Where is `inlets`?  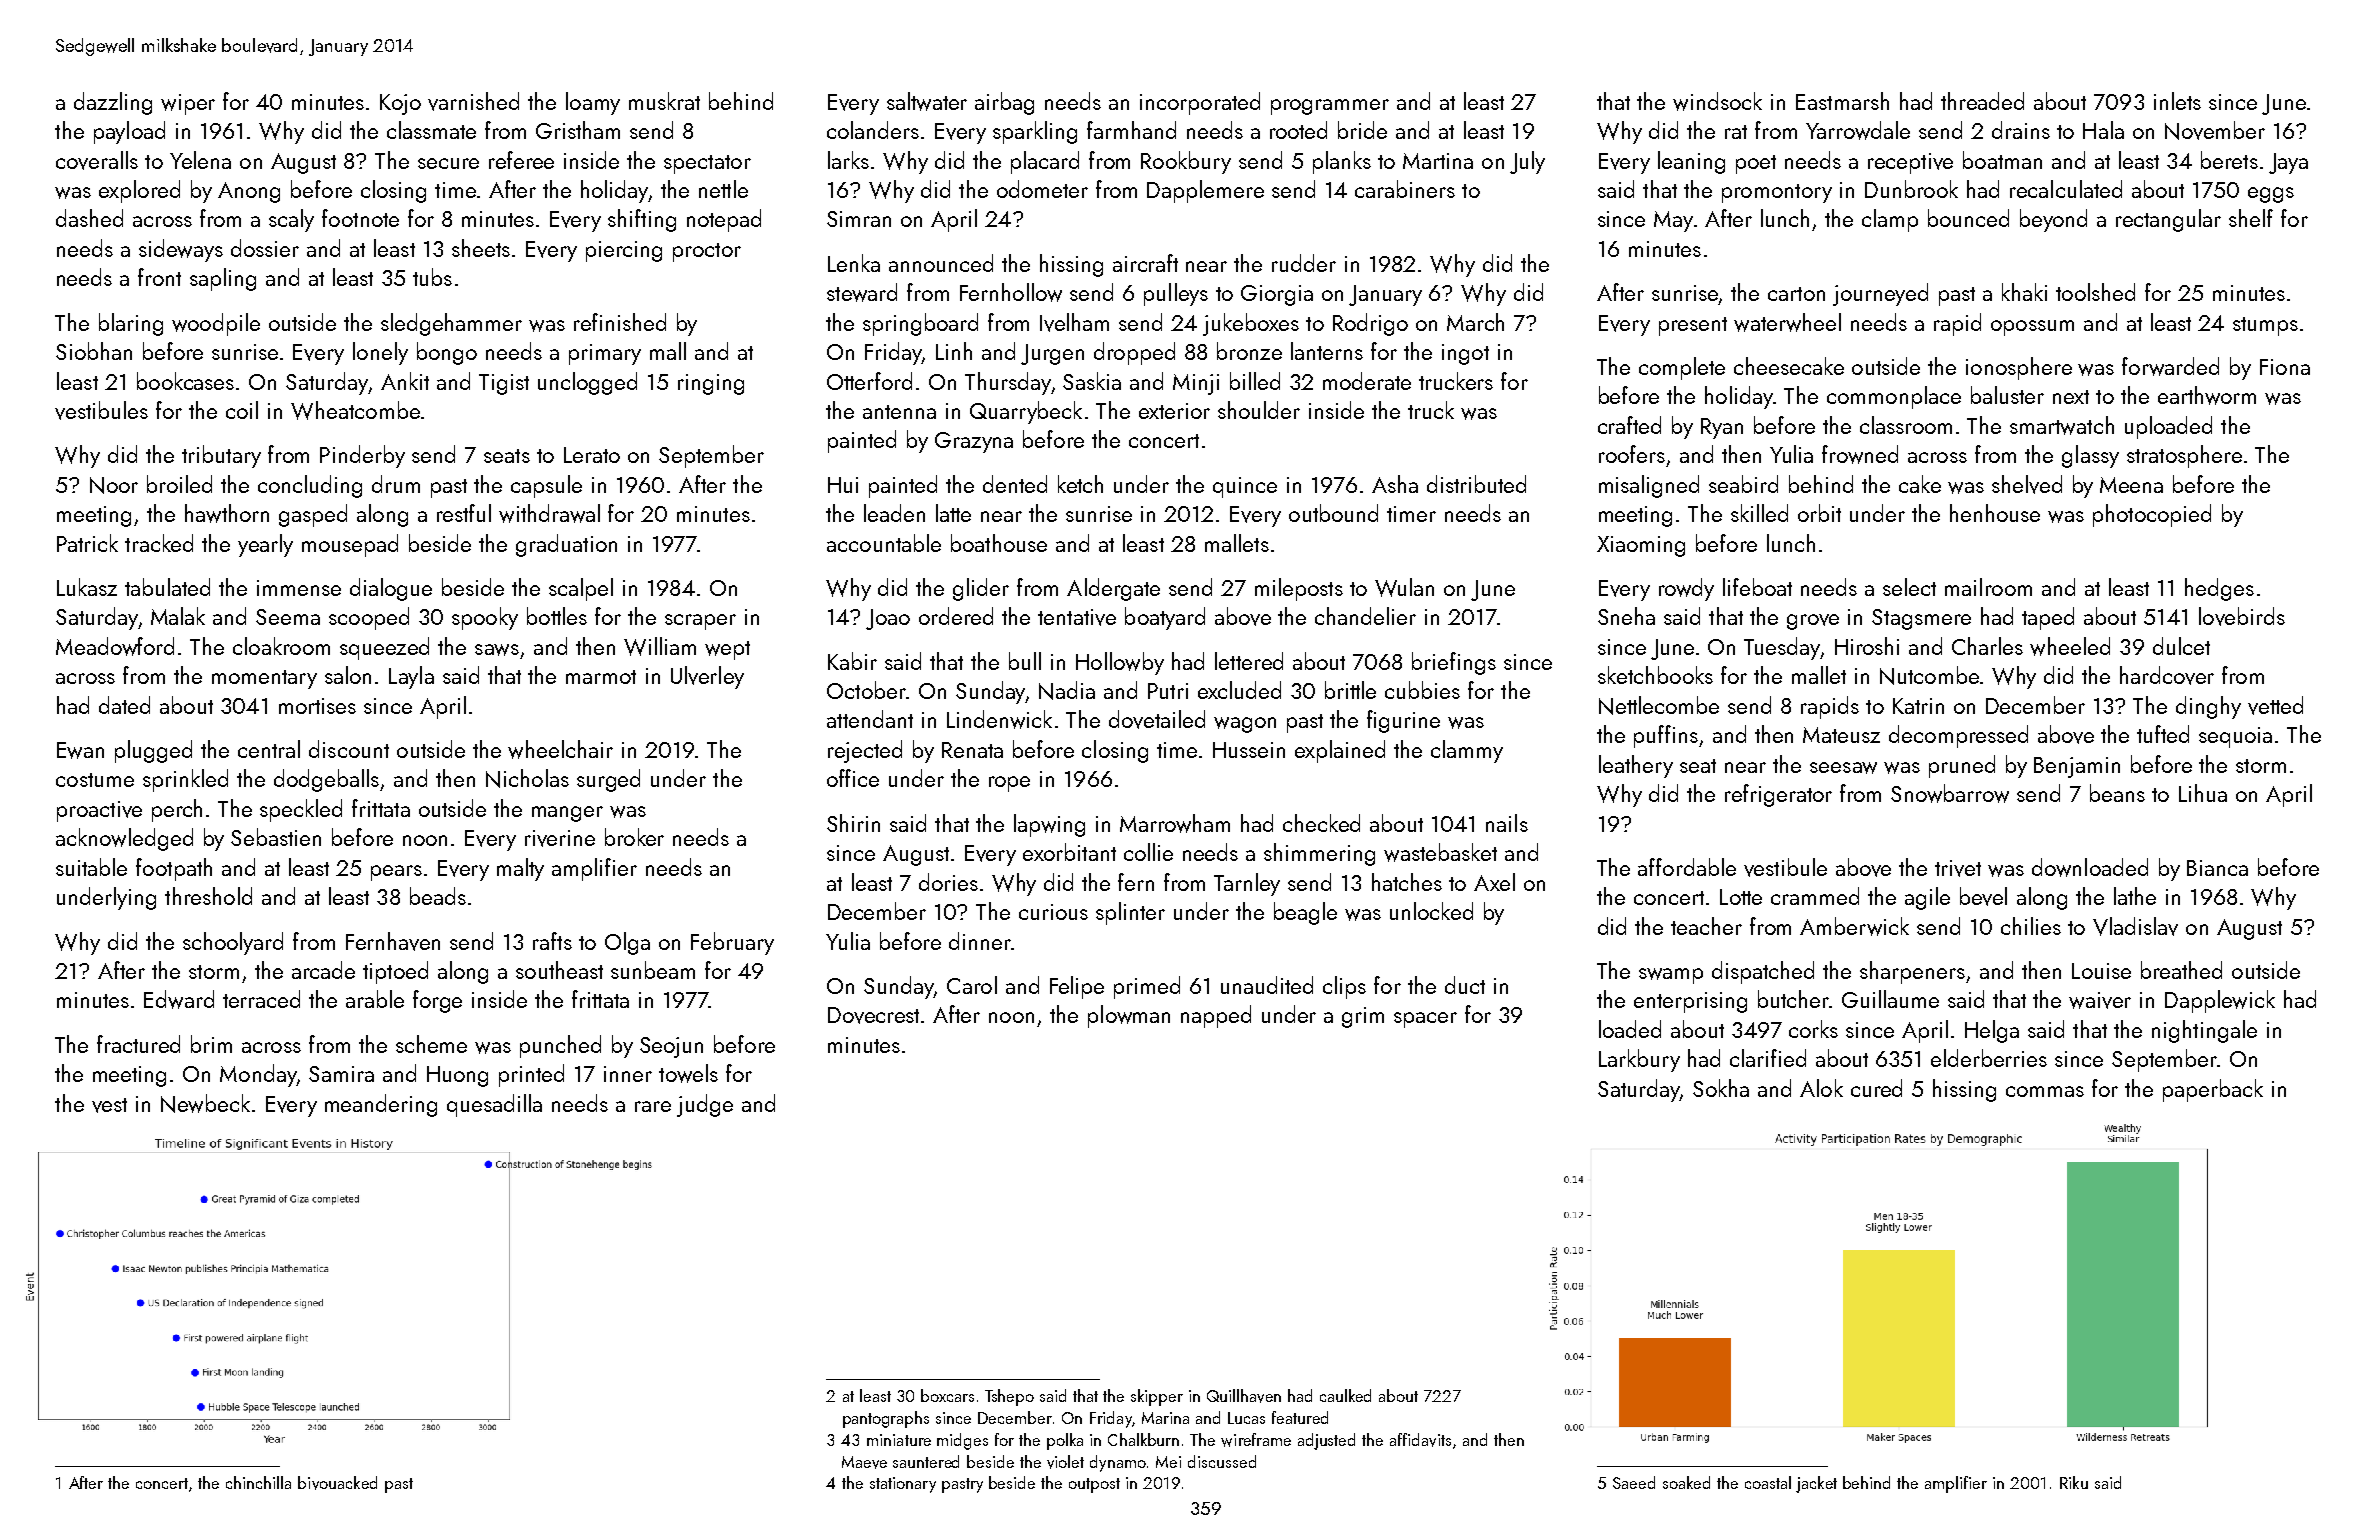 inlets is located at coordinates (2177, 101).
